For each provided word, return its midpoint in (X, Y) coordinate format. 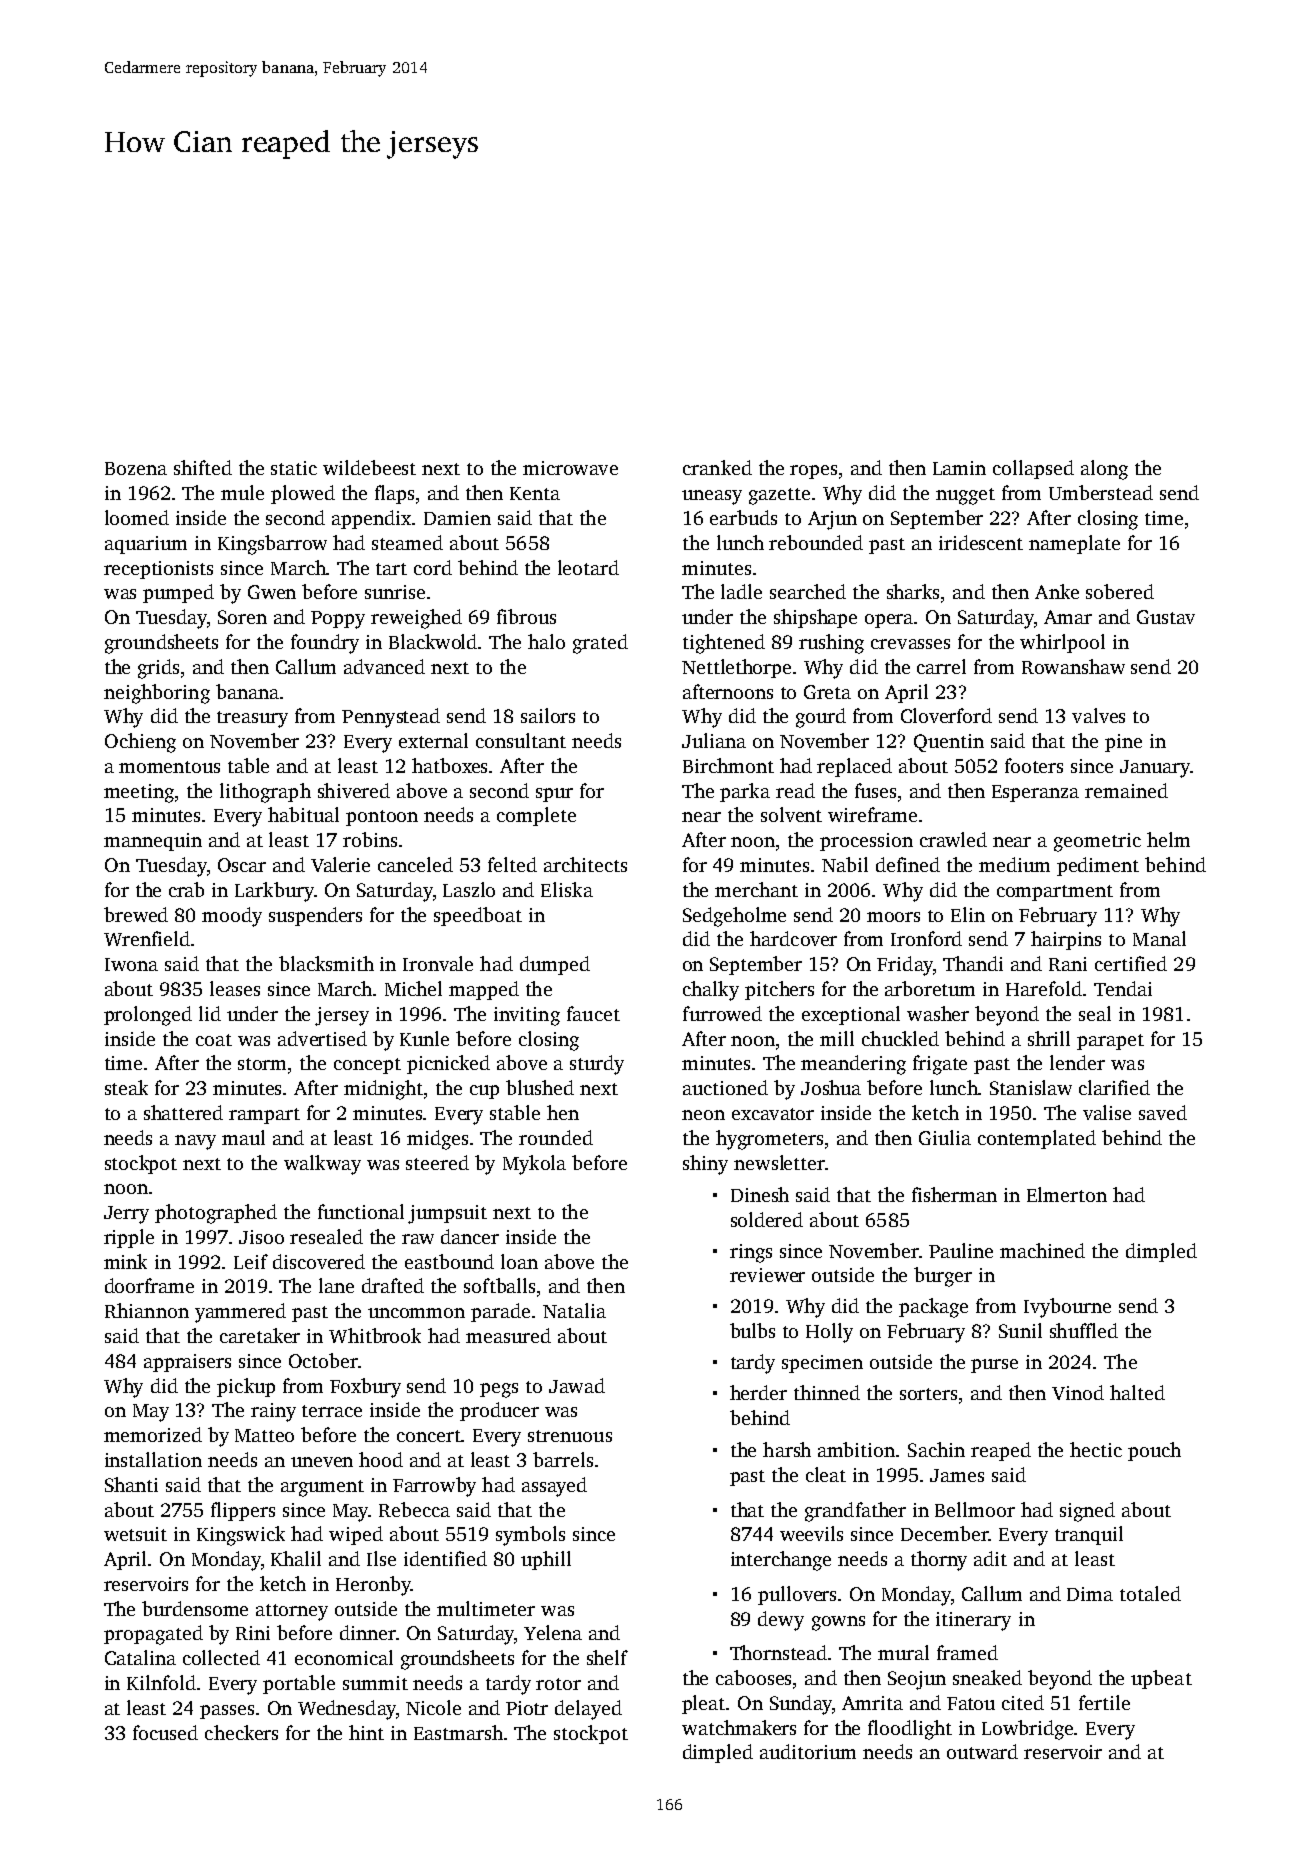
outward (982, 1751)
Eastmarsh (458, 1732)
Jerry (126, 1215)
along (1104, 470)
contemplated (1037, 1139)
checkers (241, 1732)
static (294, 468)
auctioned (725, 1087)
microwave (570, 468)
